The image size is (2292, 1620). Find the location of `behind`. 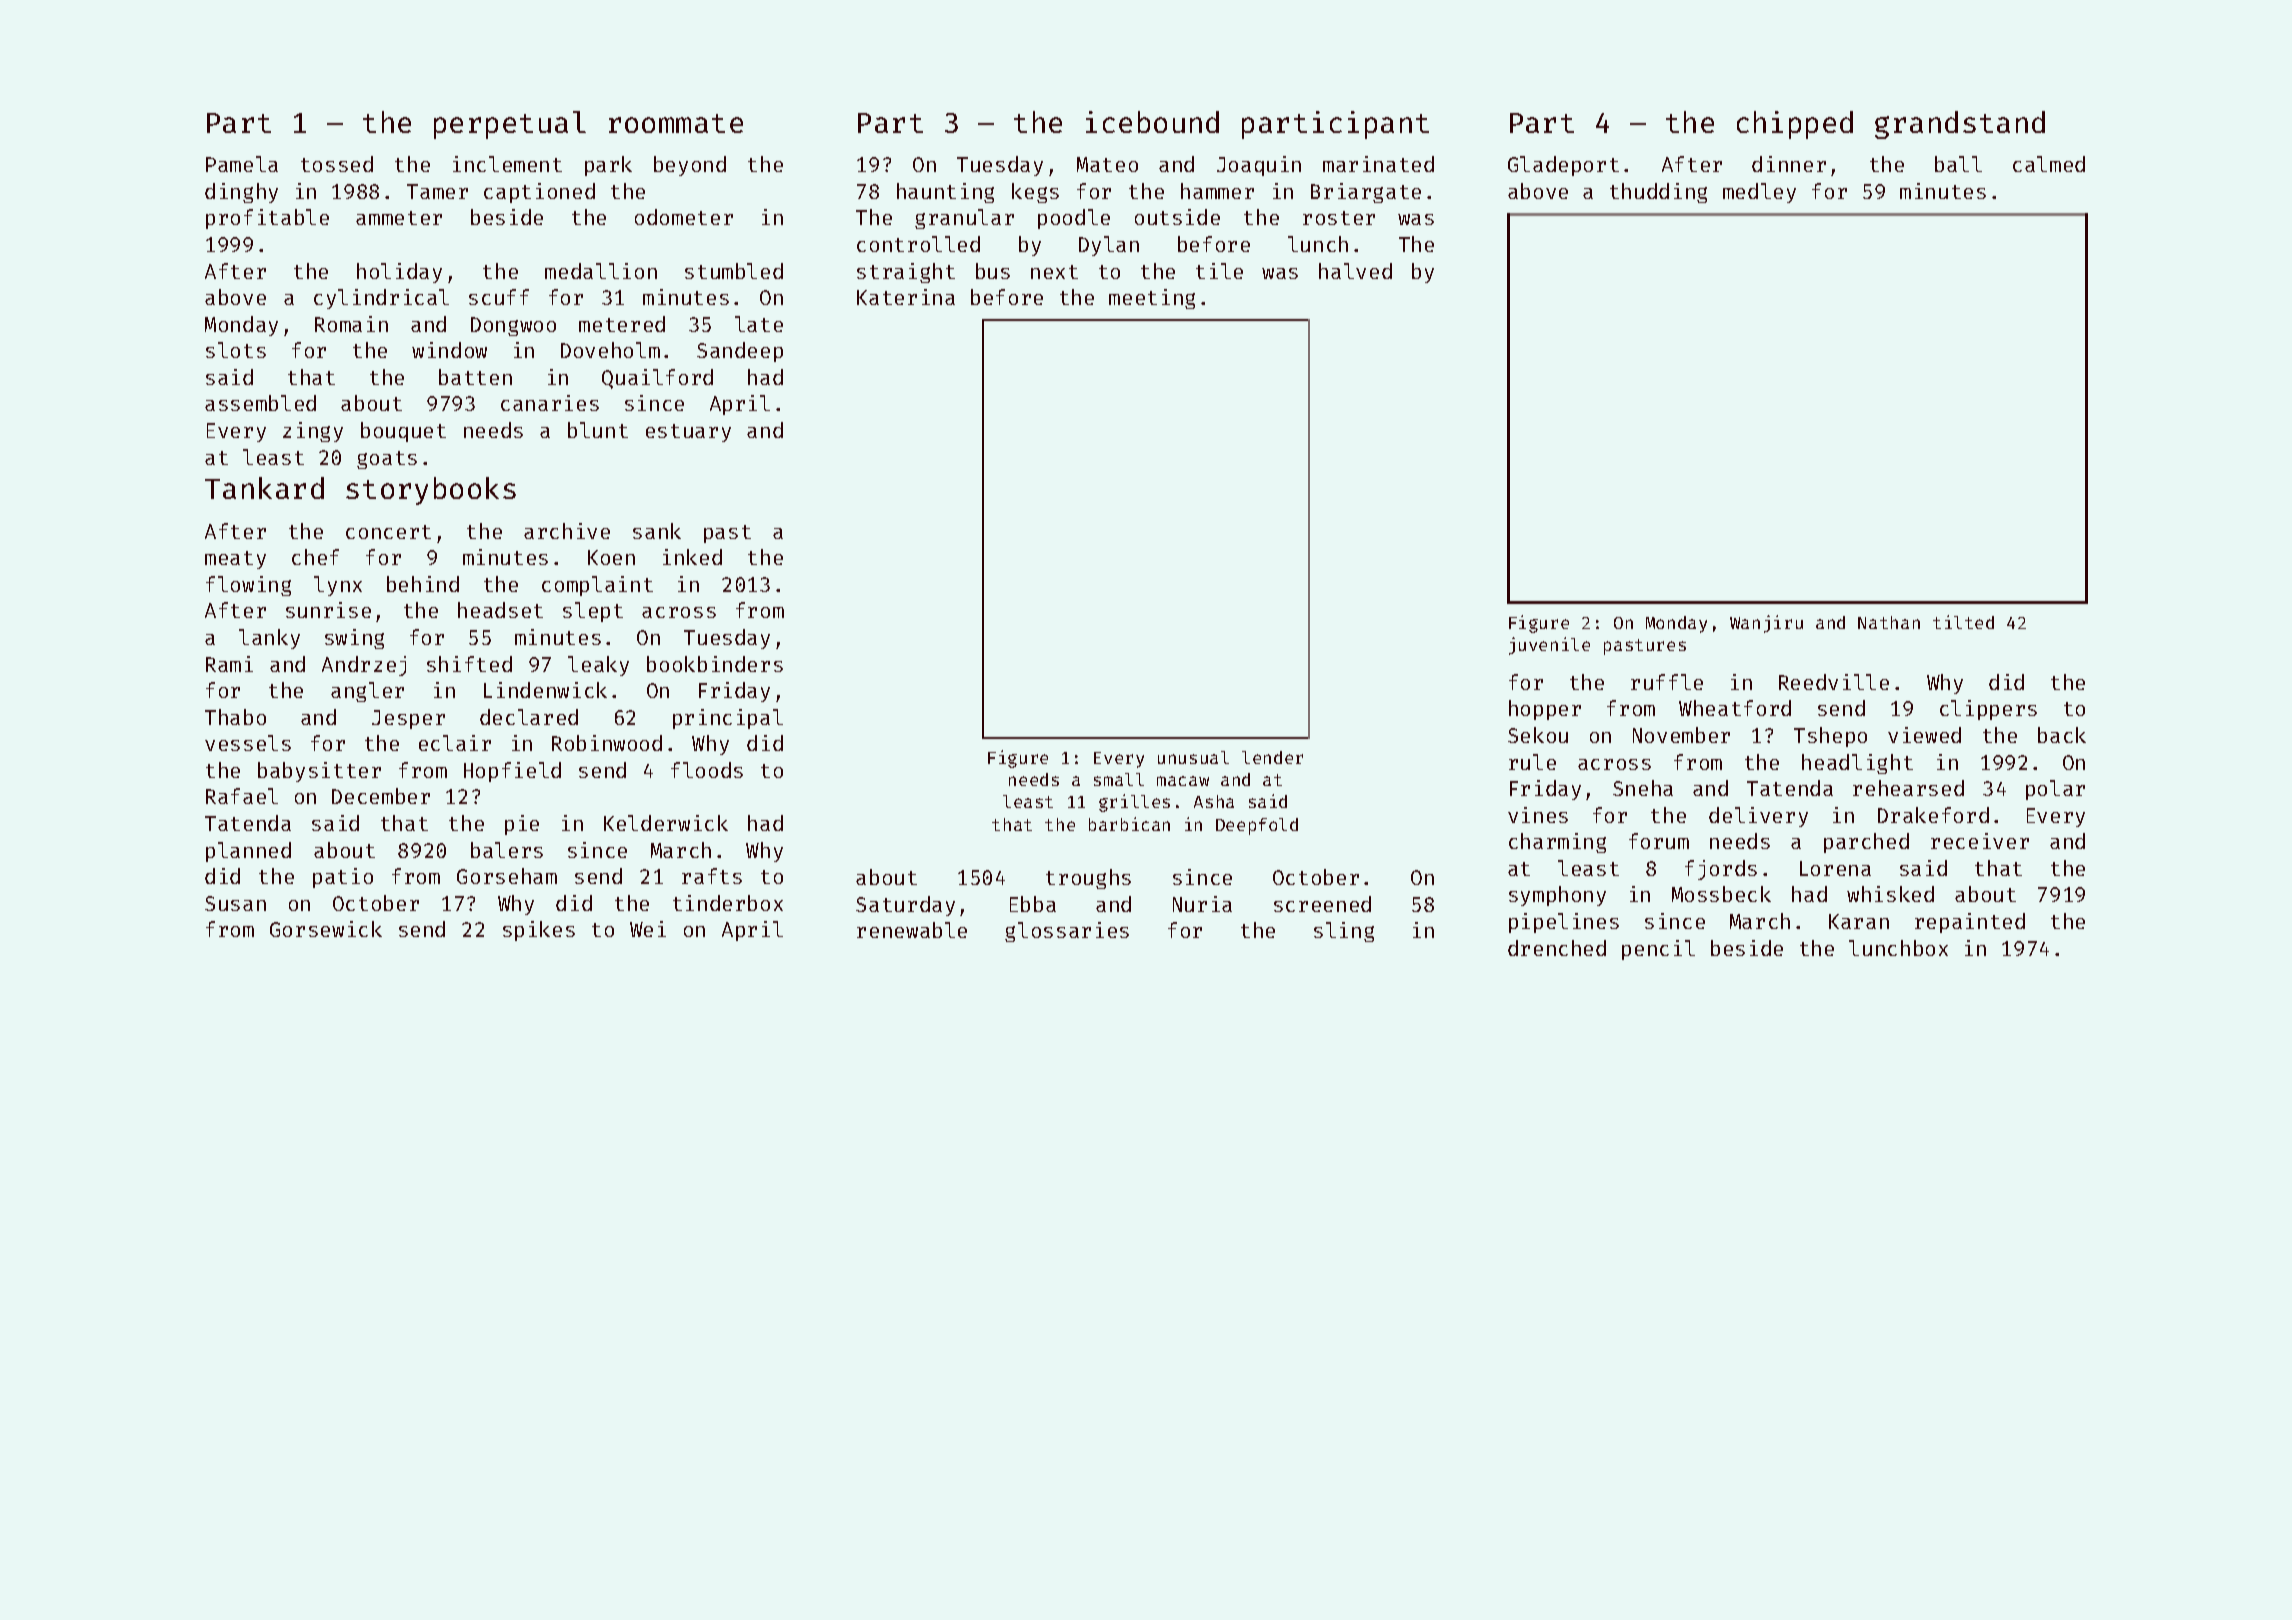

behind is located at coordinates (423, 584).
